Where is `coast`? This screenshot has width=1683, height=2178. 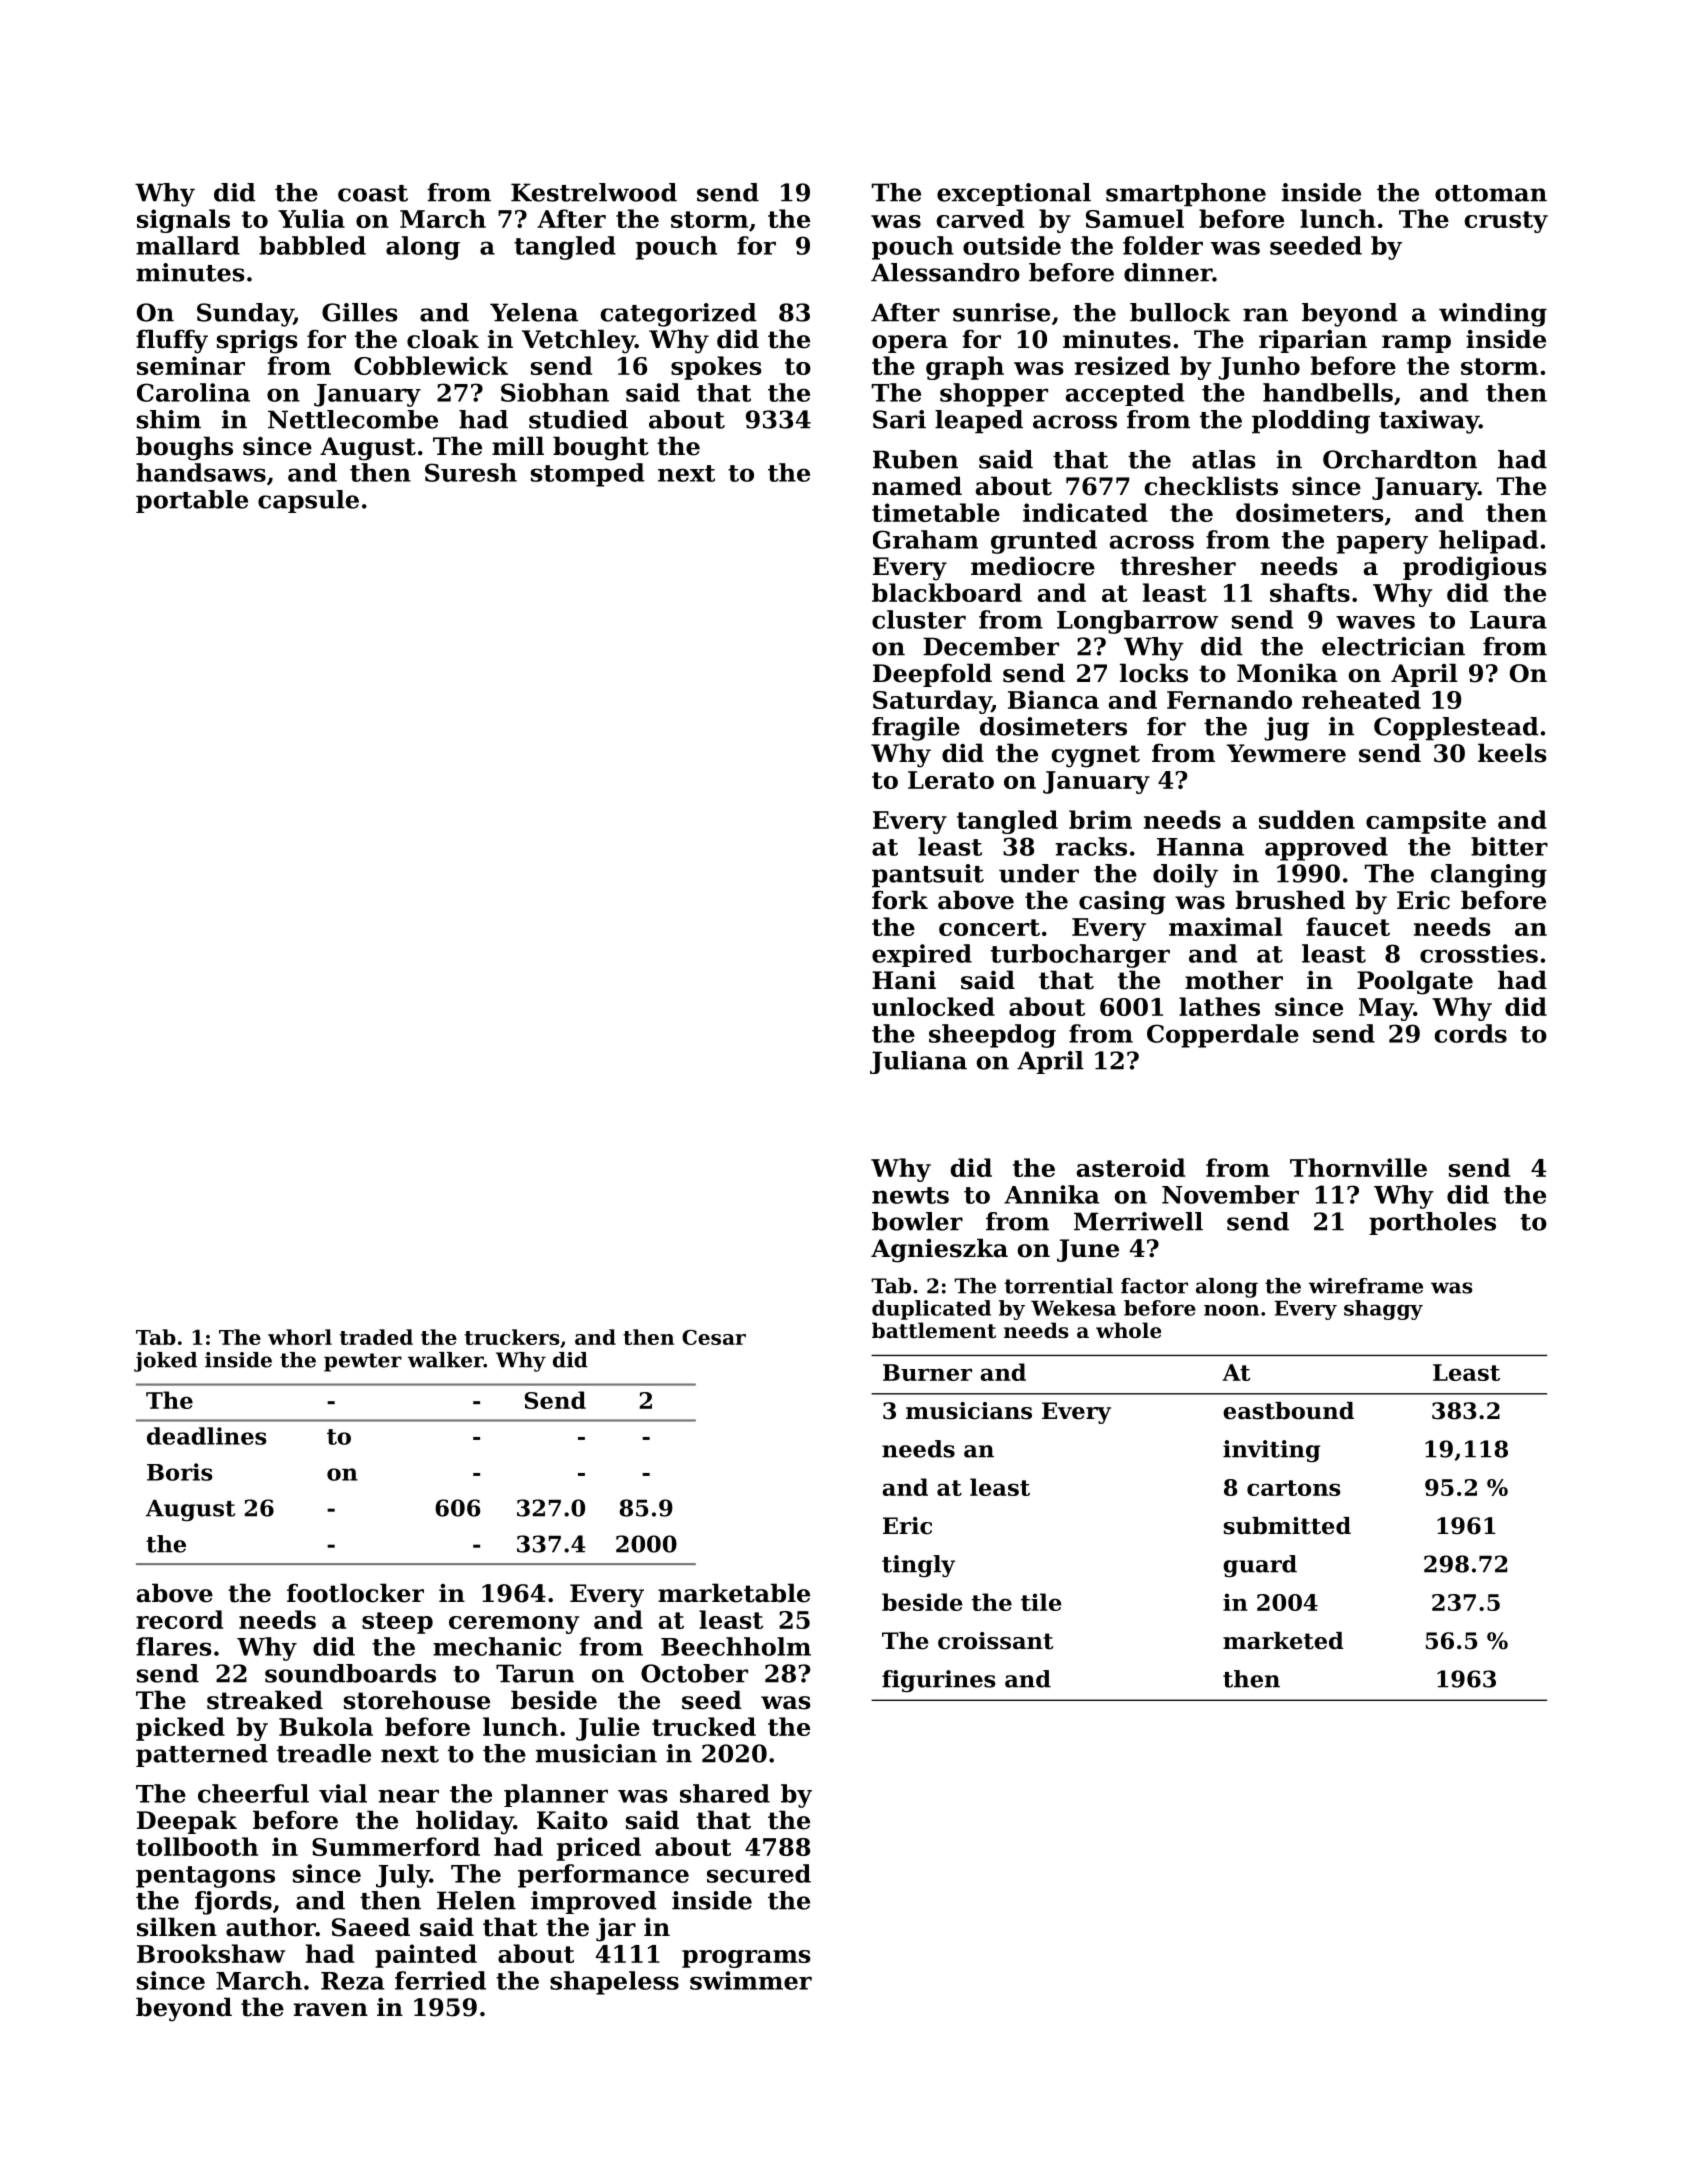
coast is located at coordinates (373, 193).
